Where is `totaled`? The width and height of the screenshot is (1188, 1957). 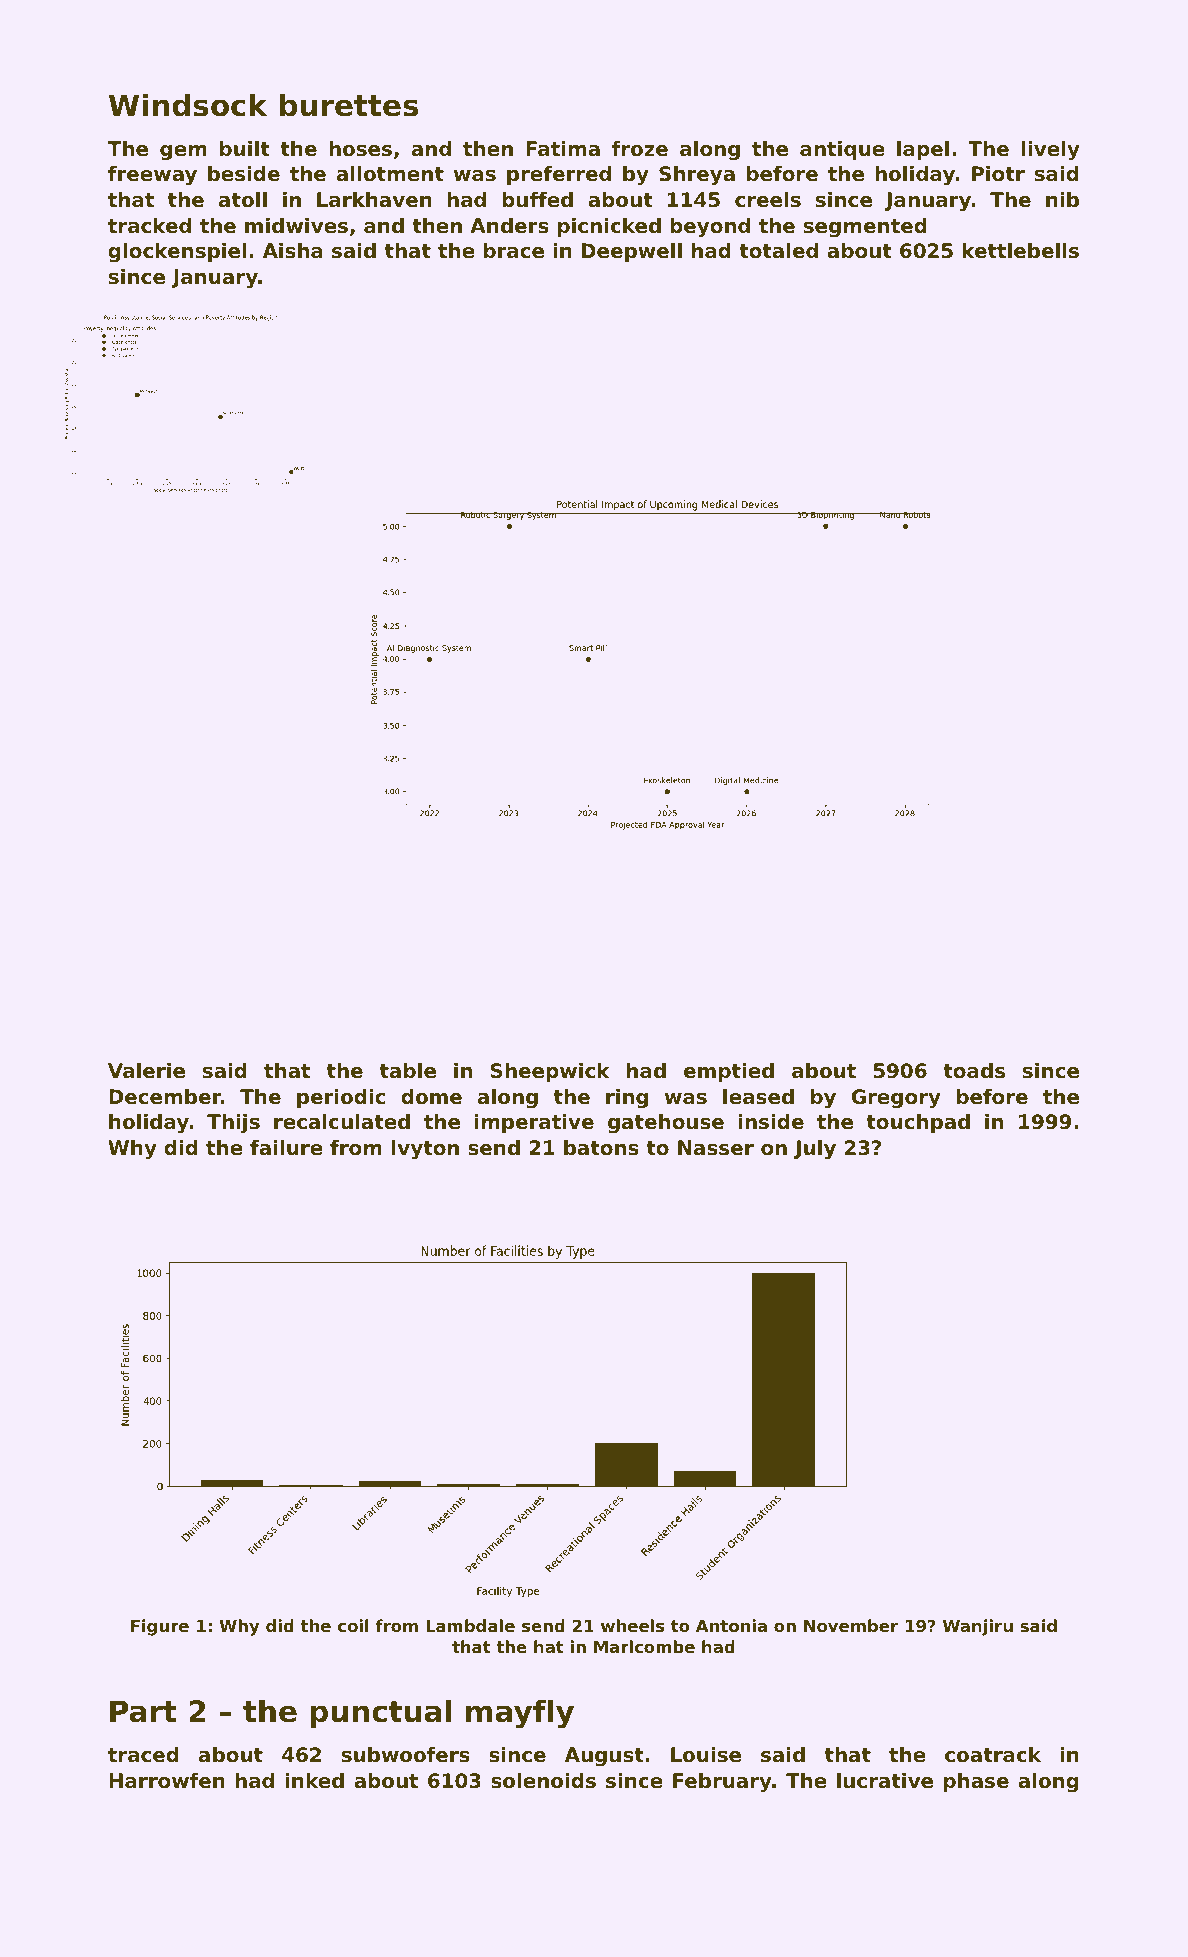
totaled is located at coordinates (778, 251).
